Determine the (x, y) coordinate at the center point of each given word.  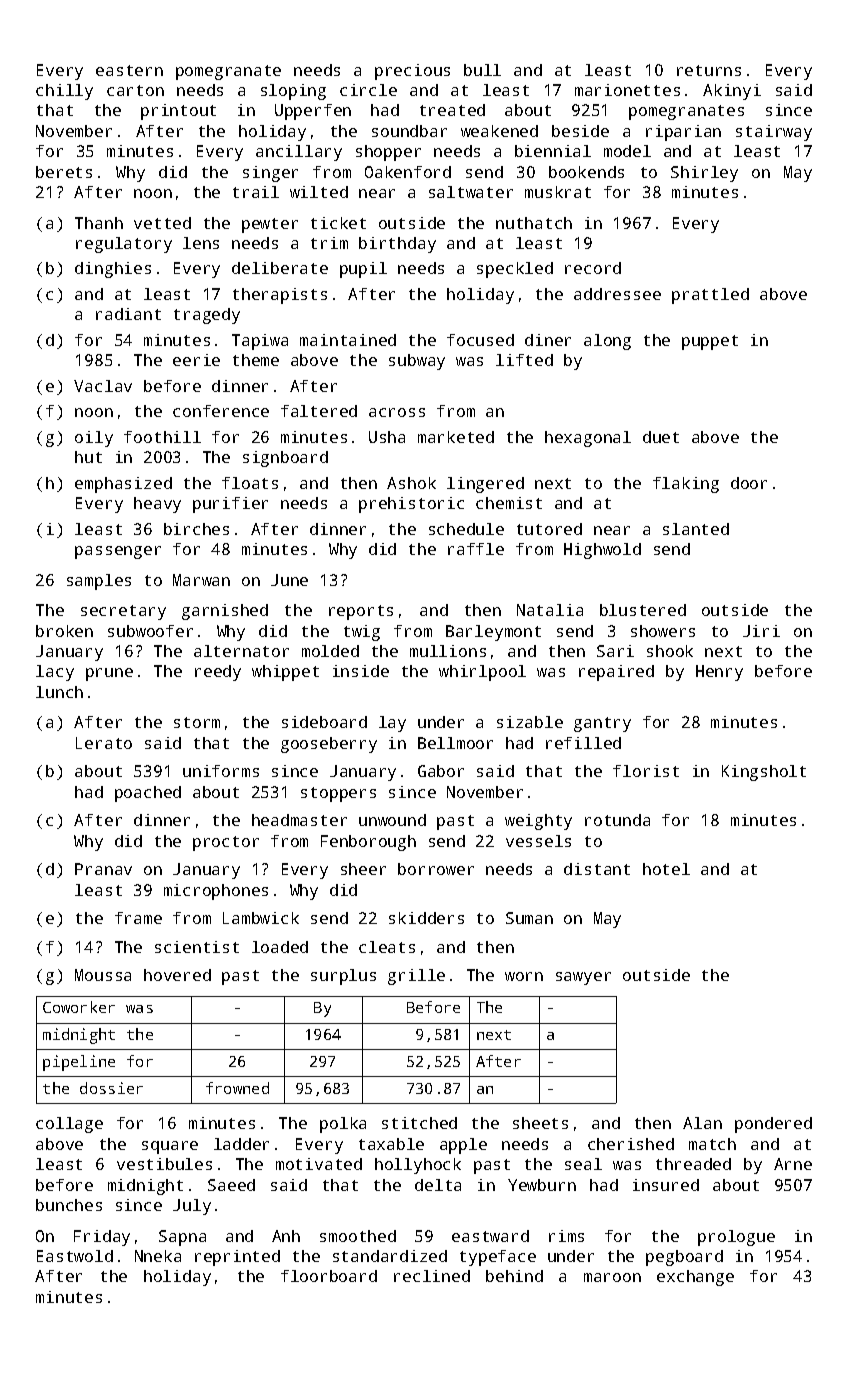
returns (709, 70)
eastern (129, 70)
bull (482, 70)
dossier (111, 1088)
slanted (696, 529)
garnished (225, 612)
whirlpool (482, 673)
